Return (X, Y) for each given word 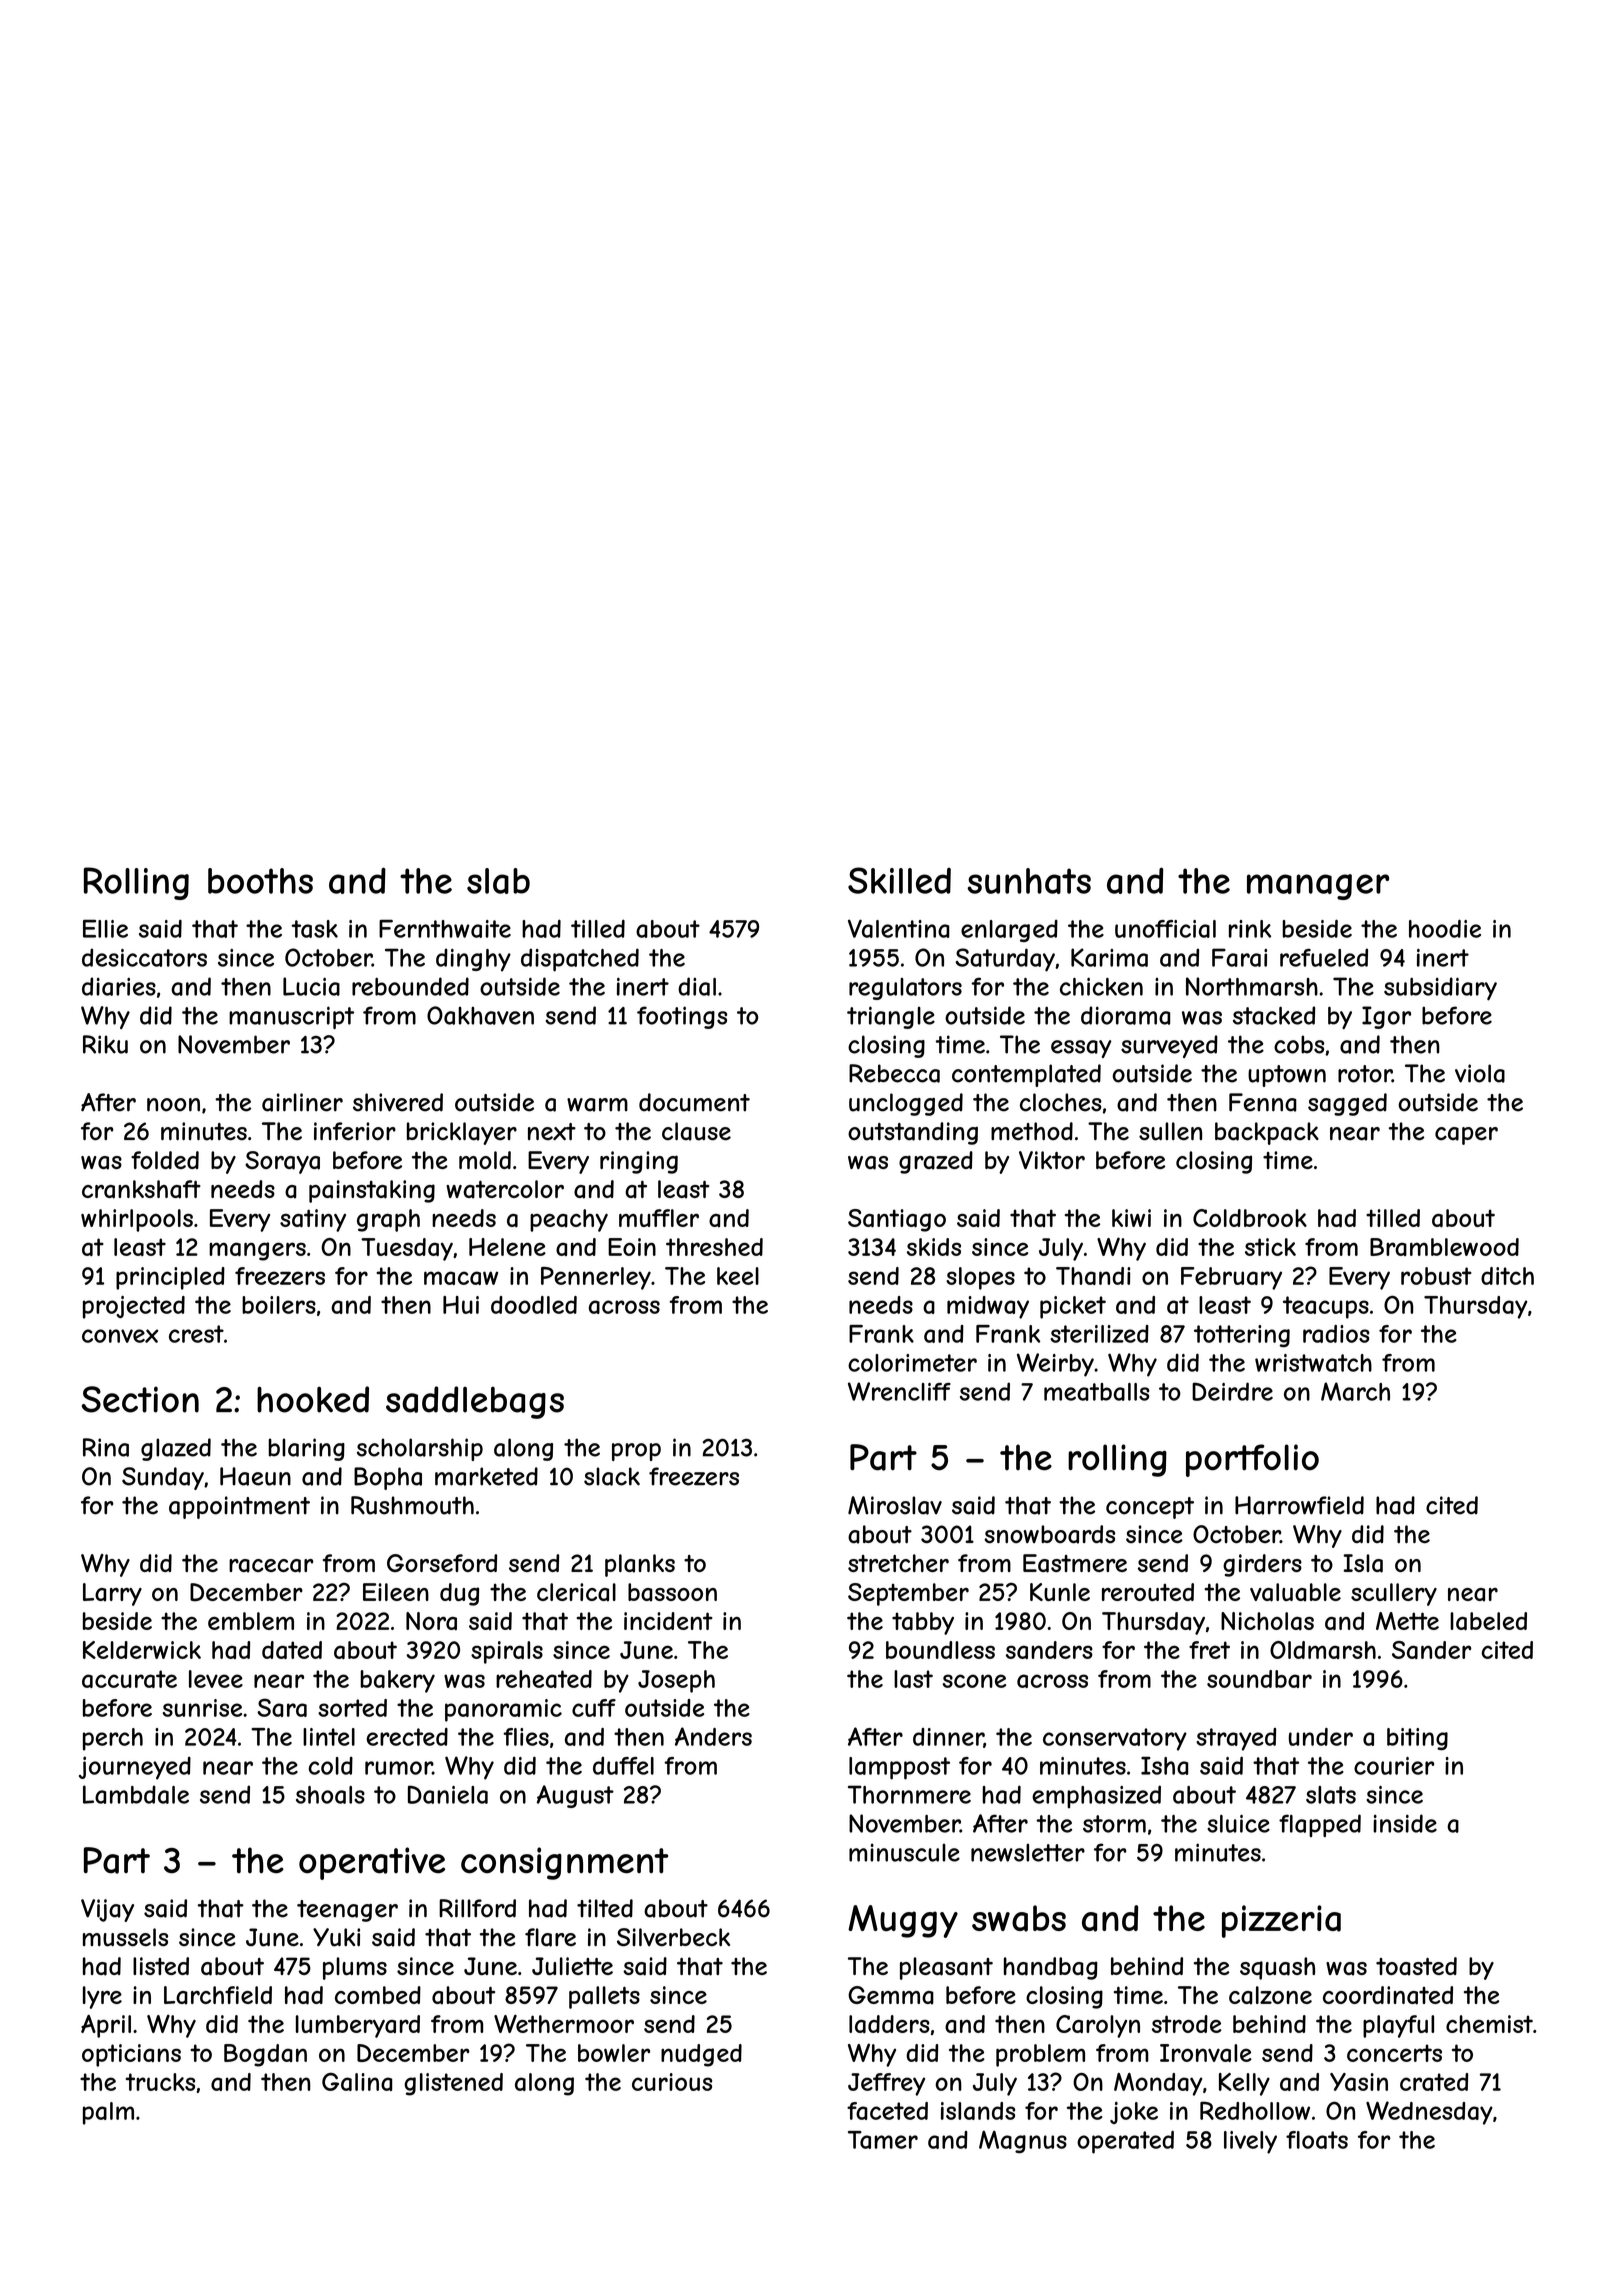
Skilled (899, 880)
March (1355, 1391)
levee (216, 1679)
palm (108, 2113)
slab (498, 881)
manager (1318, 887)
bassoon (672, 1592)
